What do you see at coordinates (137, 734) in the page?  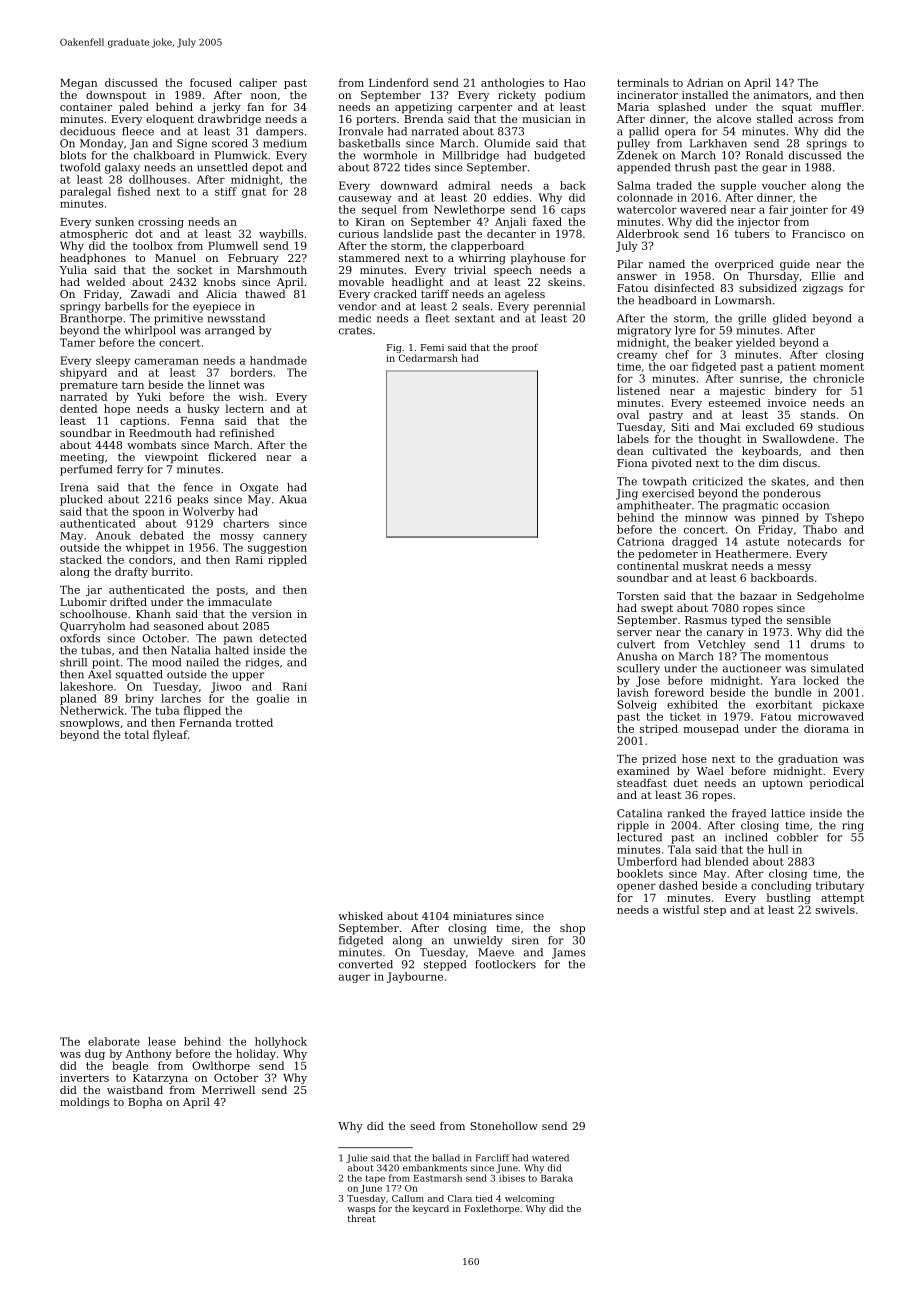 I see `total` at bounding box center [137, 734].
